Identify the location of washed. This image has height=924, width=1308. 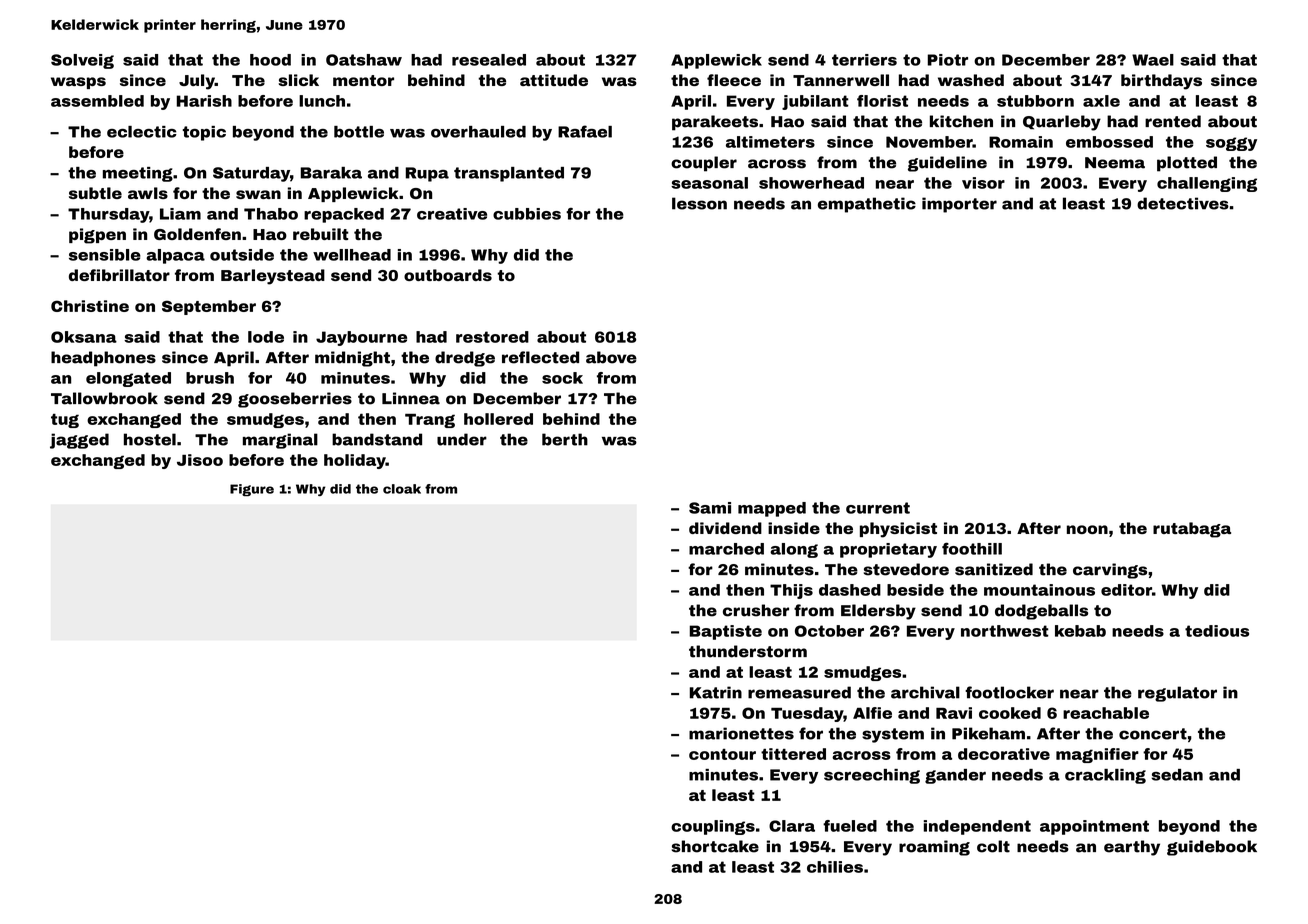
(971, 80).
